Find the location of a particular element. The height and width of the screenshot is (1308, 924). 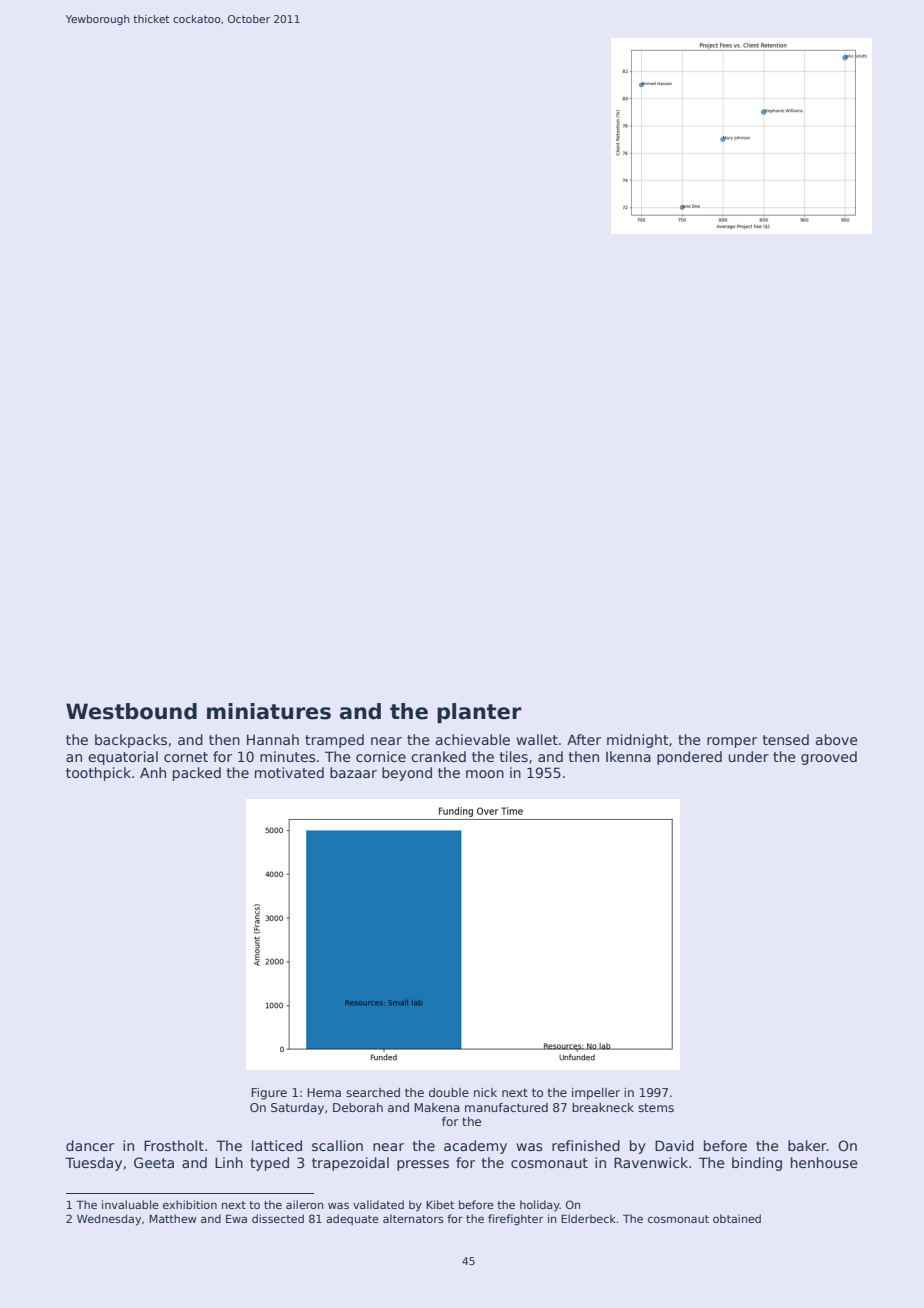

miniatures is located at coordinates (269, 711).
